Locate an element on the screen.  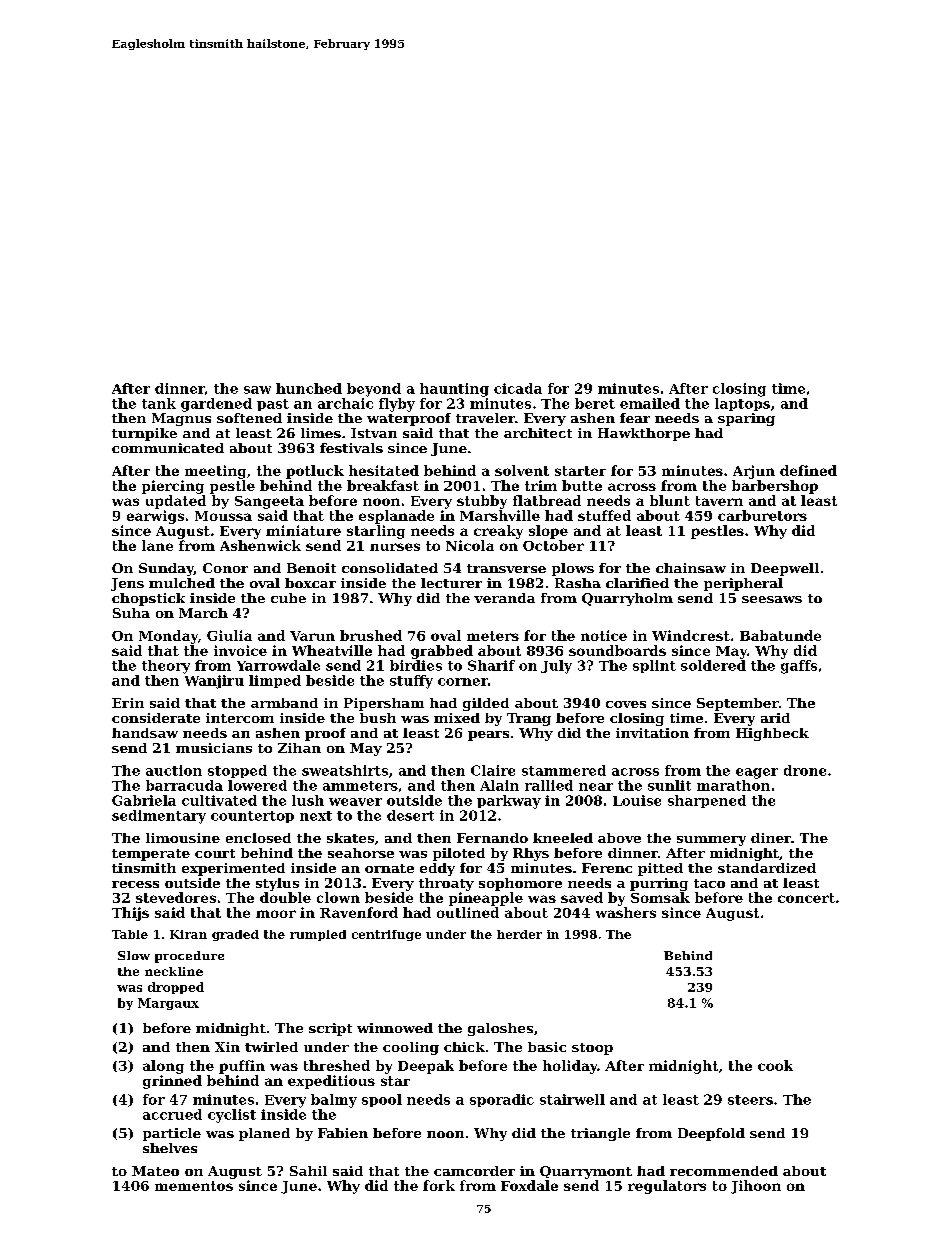
sharpened is located at coordinates (707, 801).
